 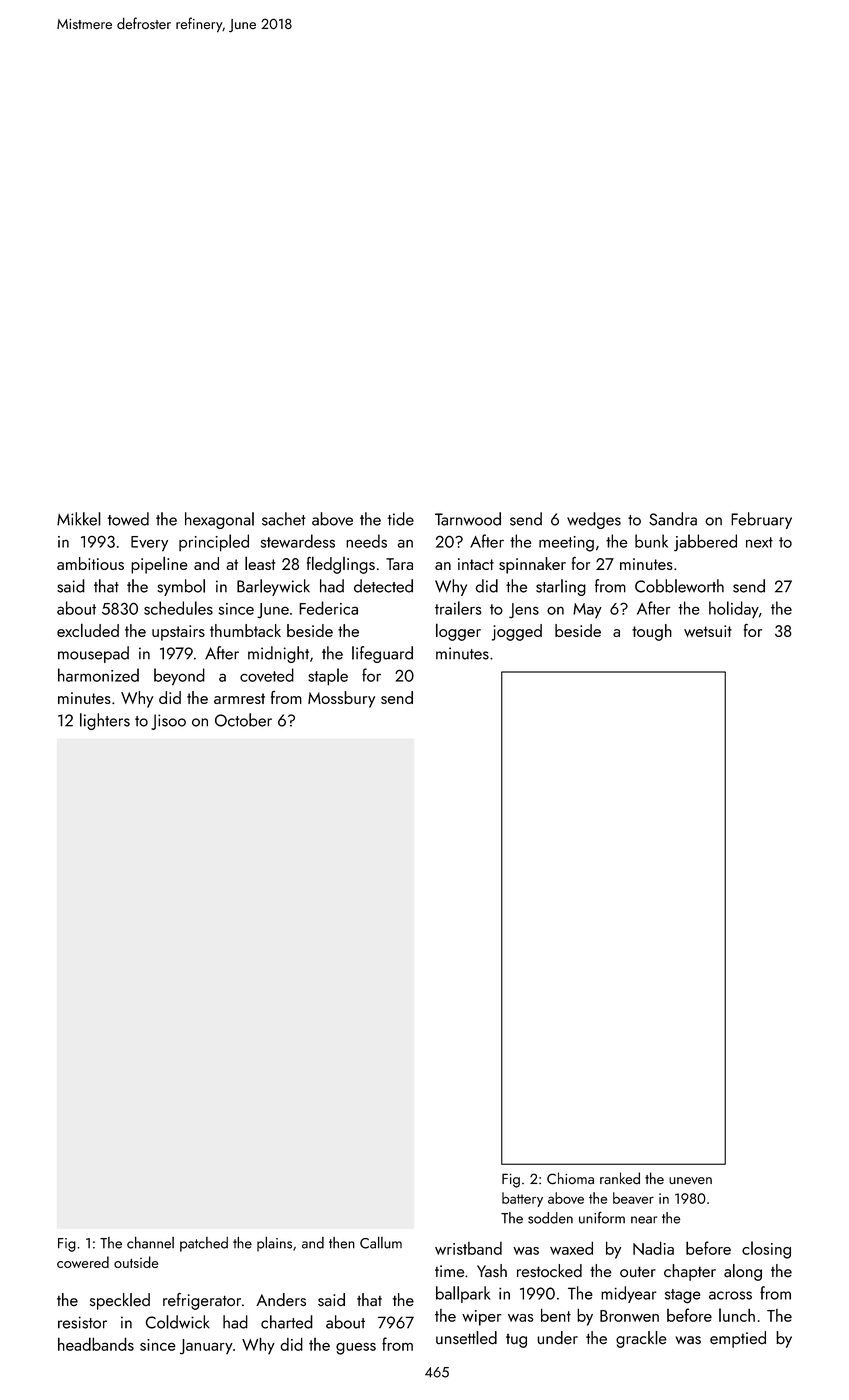 I want to click on uneven, so click(x=690, y=1181).
